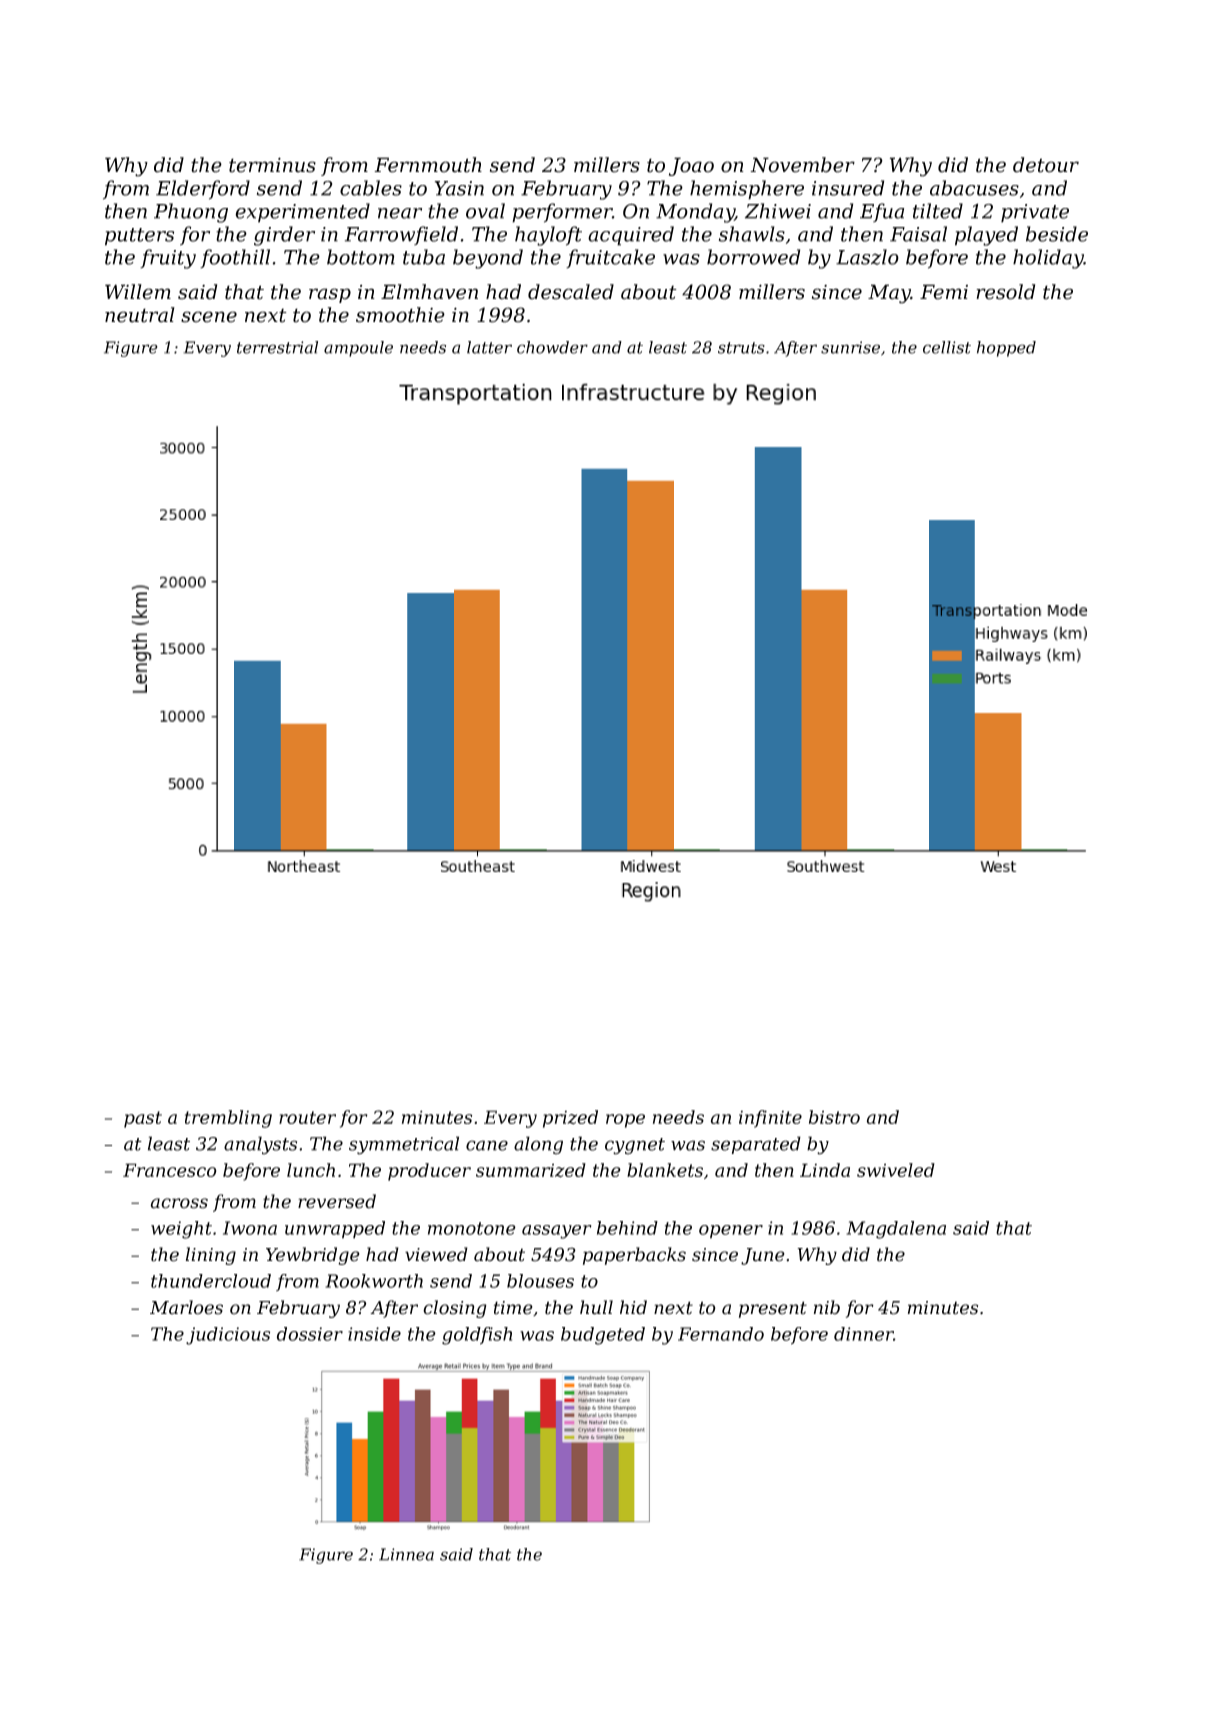 The height and width of the image is (1717, 1214). Describe the element at coordinates (406, 1554) in the image. I see `Linnea` at that location.
